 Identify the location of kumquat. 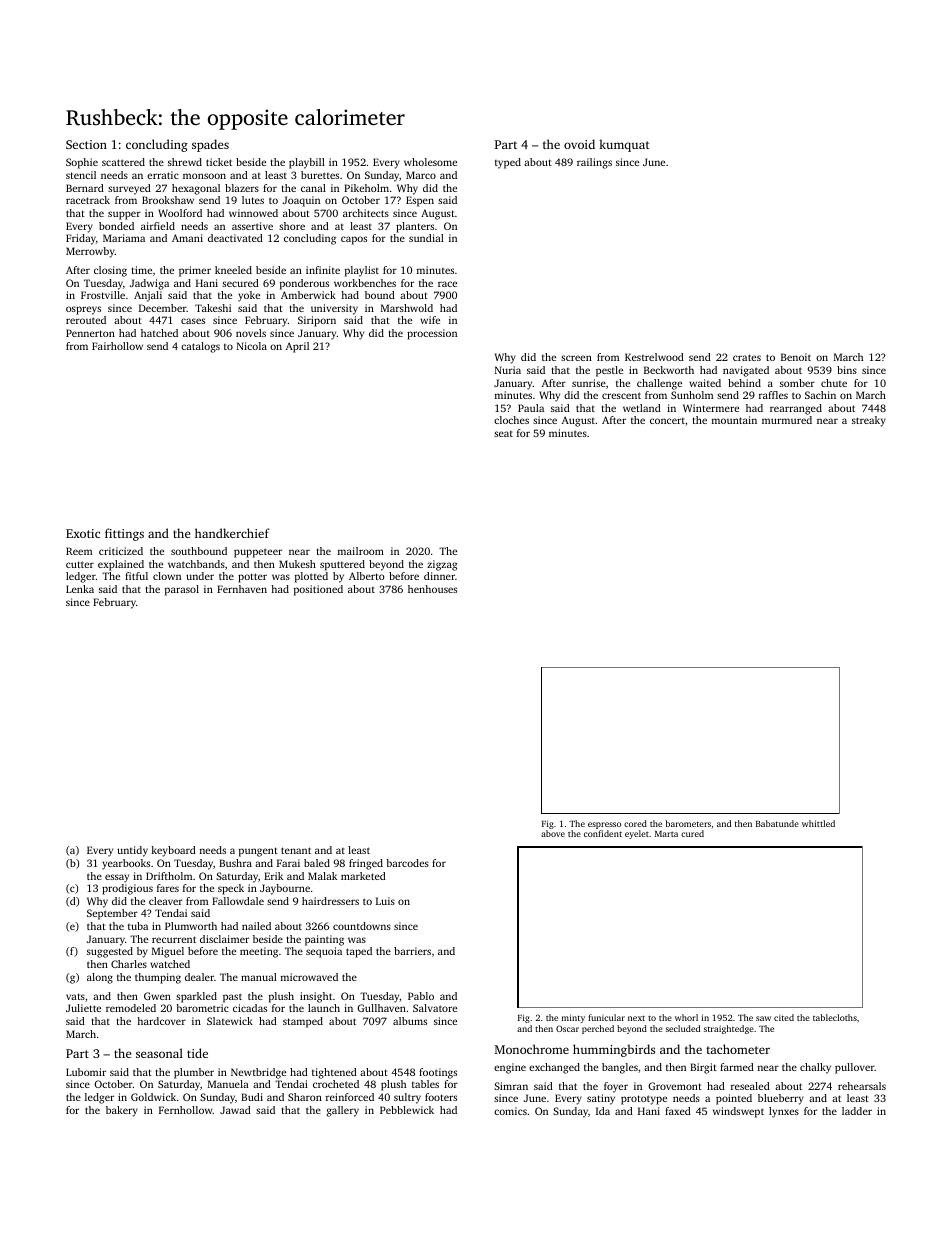
(624, 145).
